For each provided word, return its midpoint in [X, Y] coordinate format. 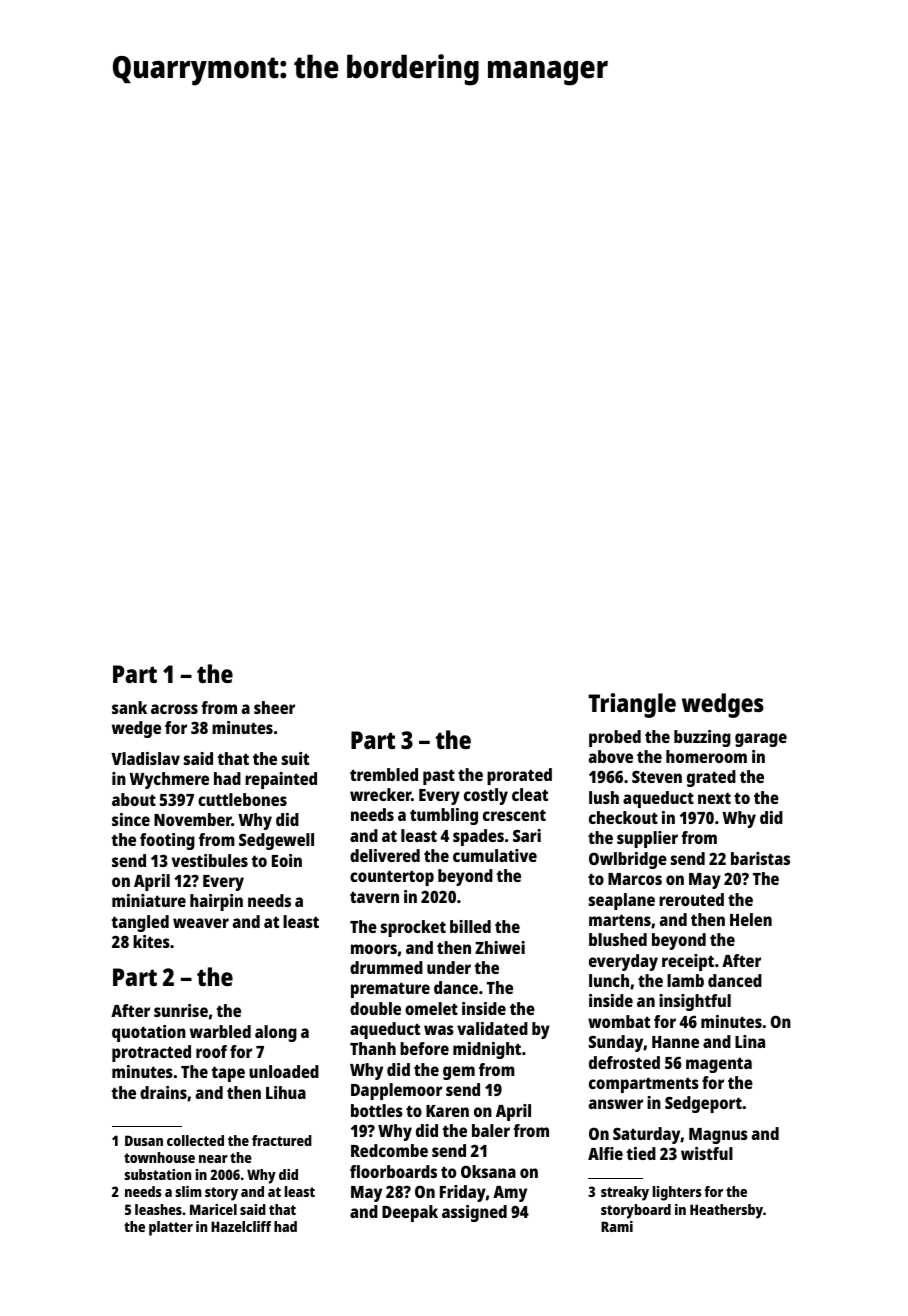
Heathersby [726, 1211]
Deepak [410, 1213]
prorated [519, 776]
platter [171, 1228]
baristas [760, 858]
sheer [274, 707]
